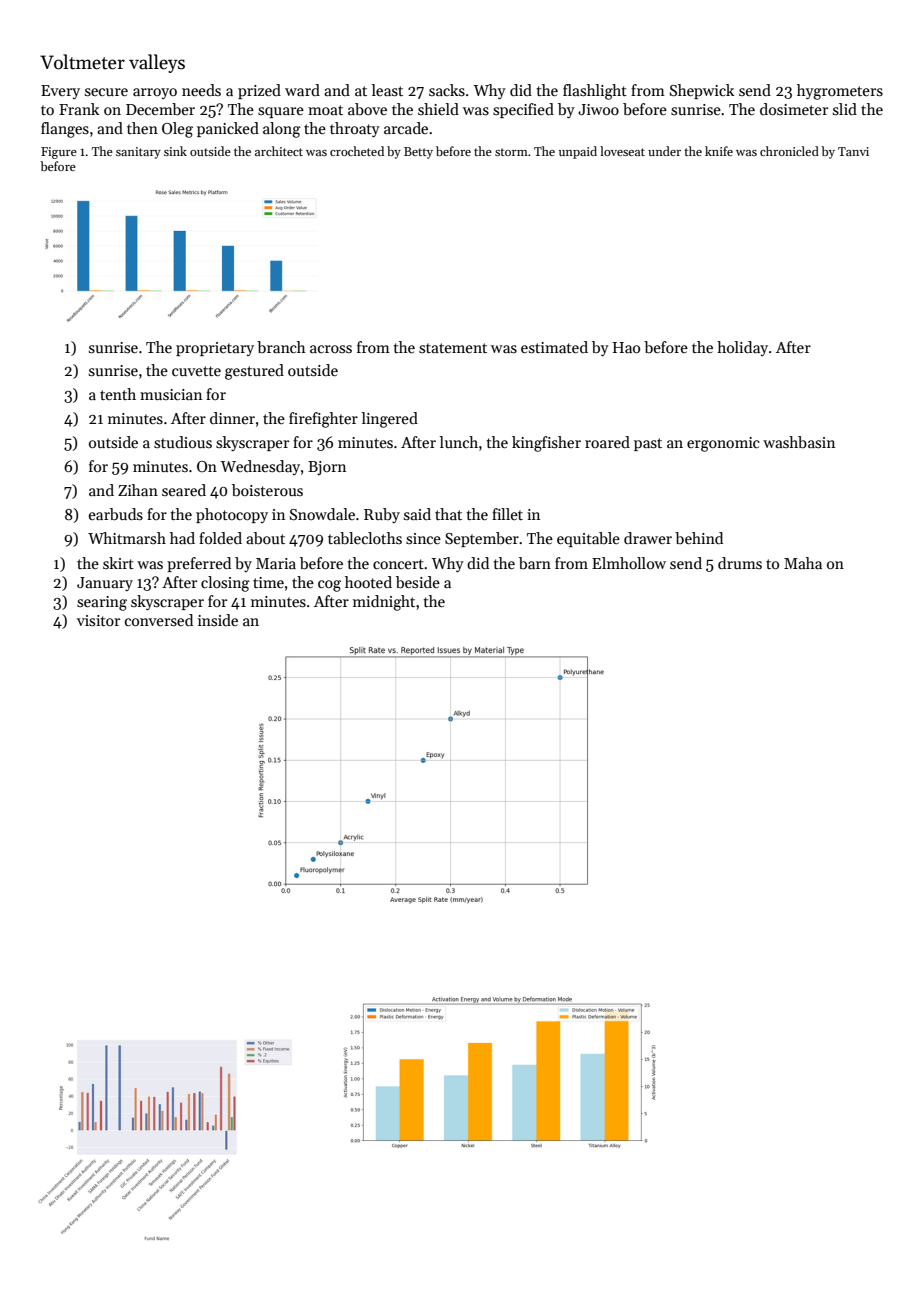 This screenshot has width=924, height=1308. I want to click on Shepwick, so click(702, 91).
